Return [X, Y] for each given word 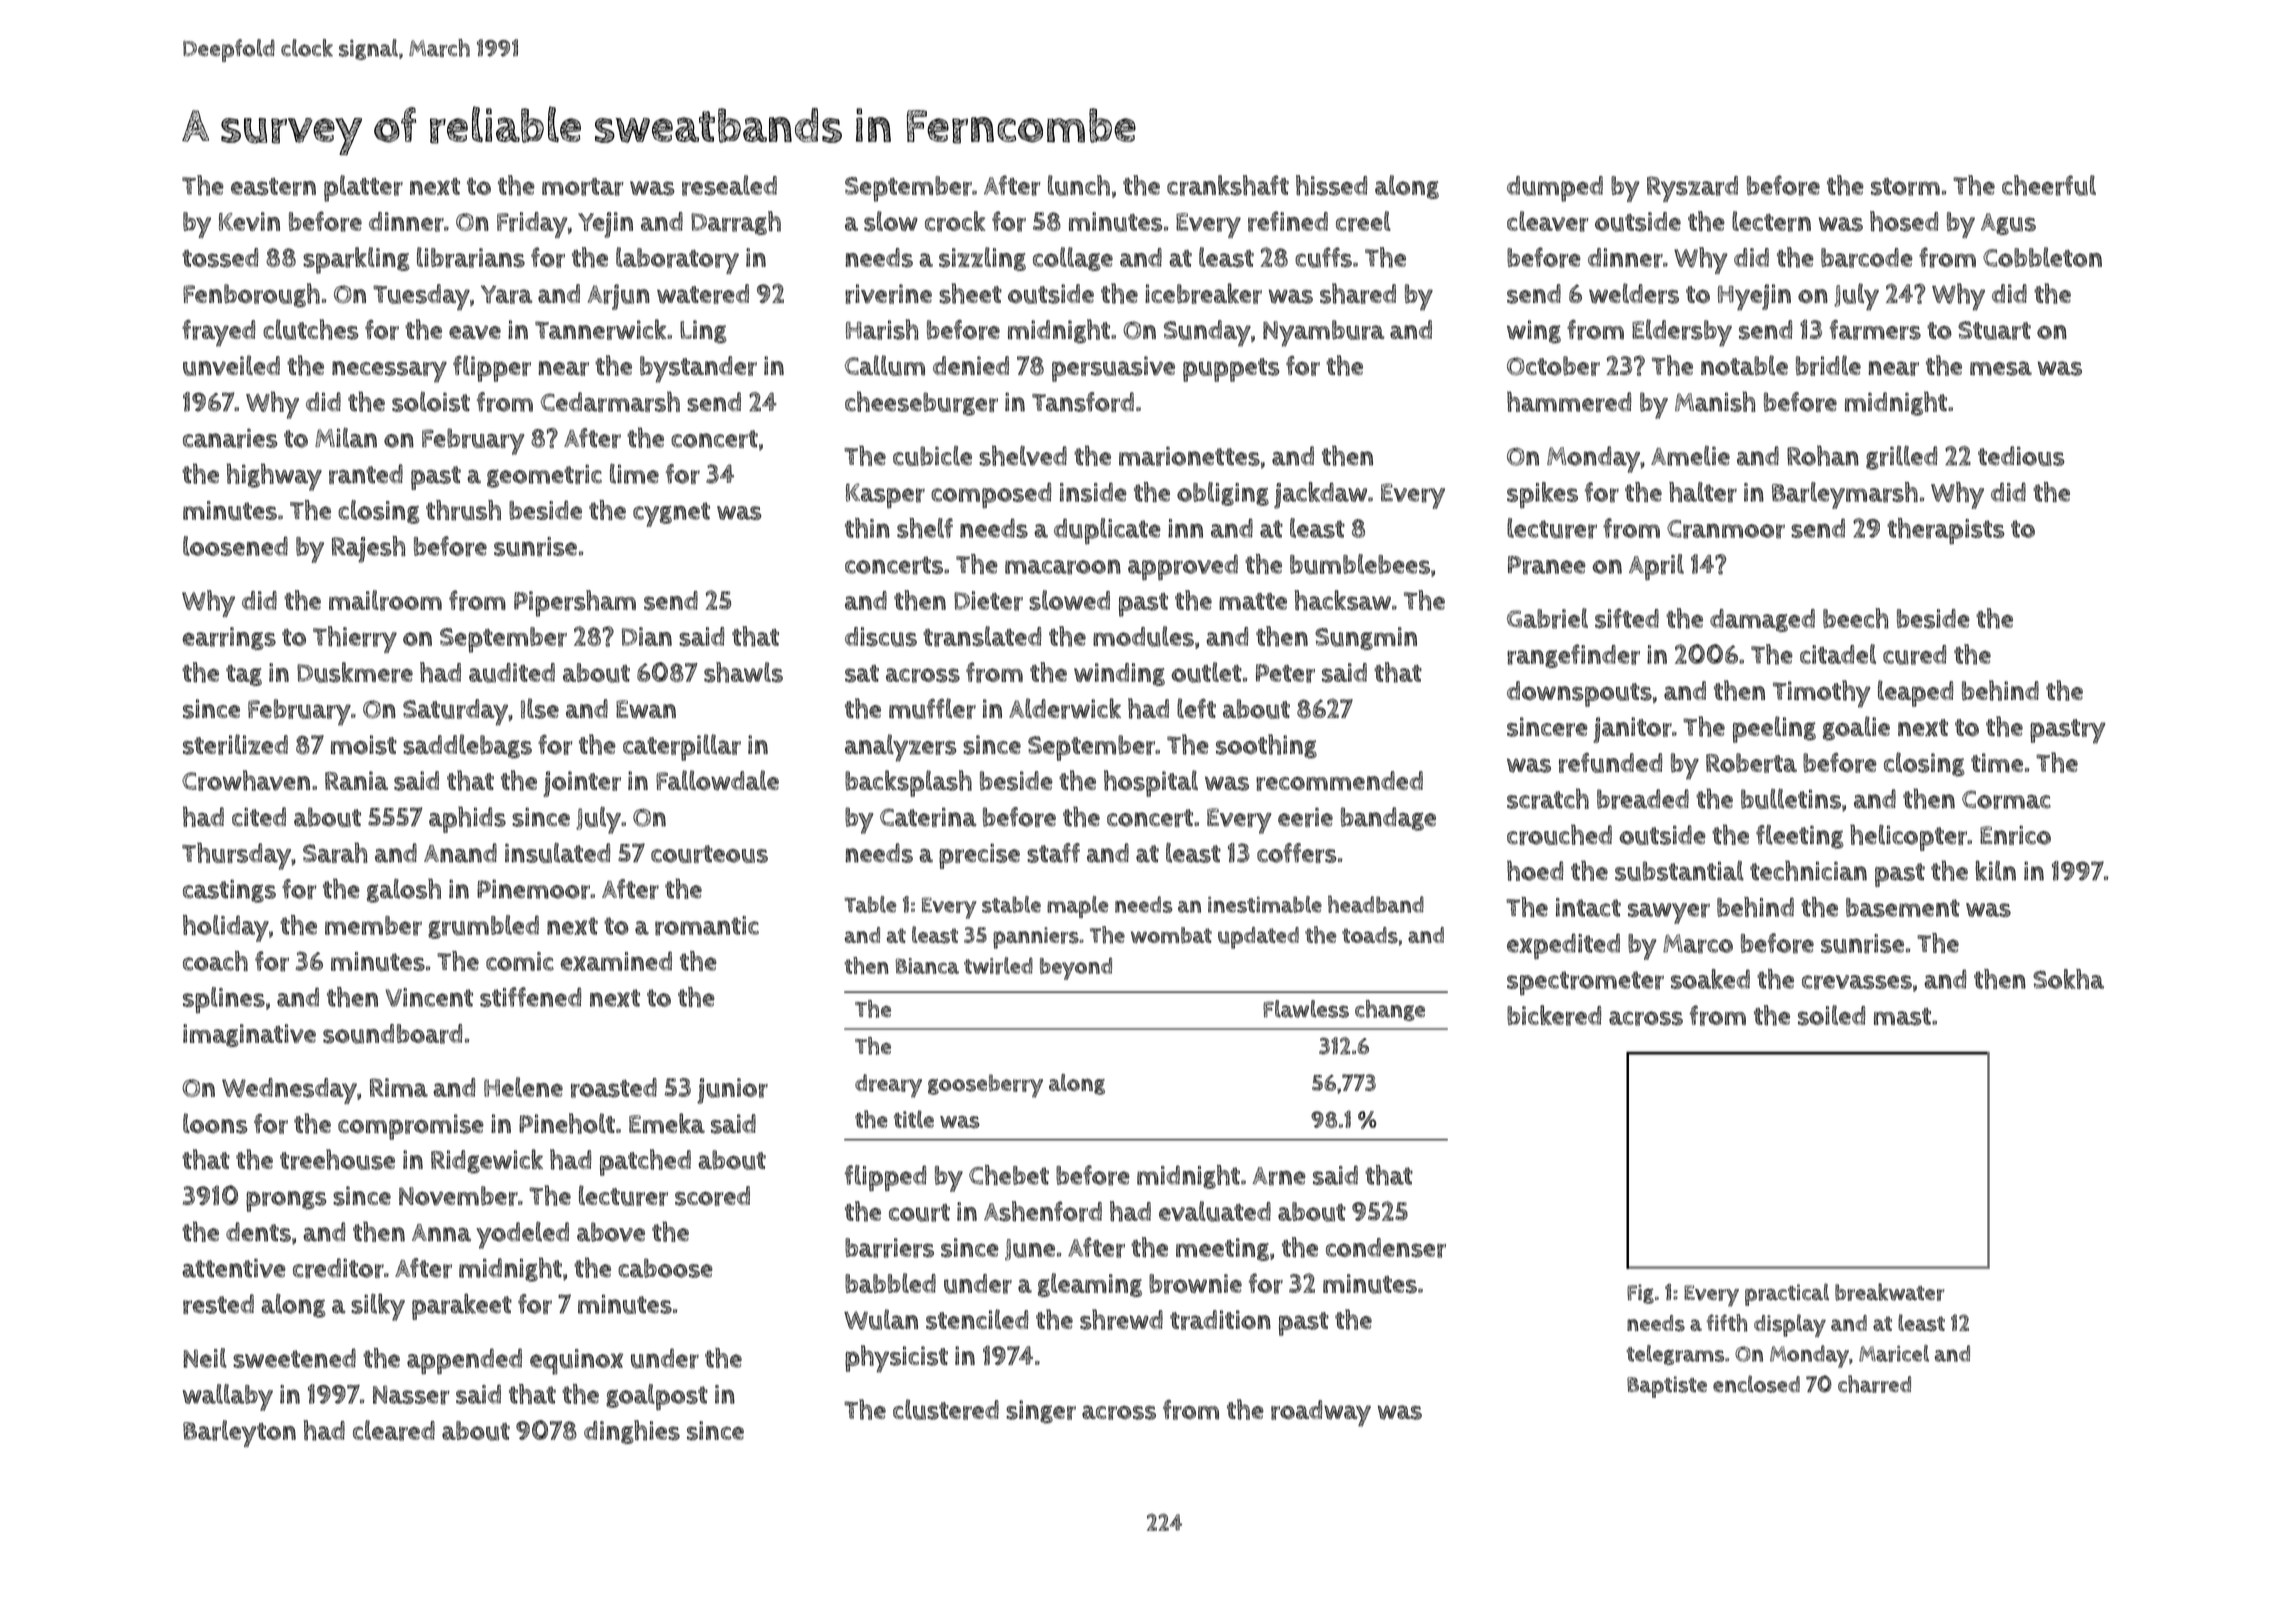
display [1790, 1325]
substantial [1679, 871]
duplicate [1107, 531]
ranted [366, 474]
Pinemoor [533, 889]
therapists [1946, 531]
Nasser [411, 1395]
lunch [1079, 185]
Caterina [928, 817]
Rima [399, 1087]
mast [1902, 1017]
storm [1905, 187]
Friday [532, 225]
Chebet [1009, 1175]
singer [1041, 1412]
